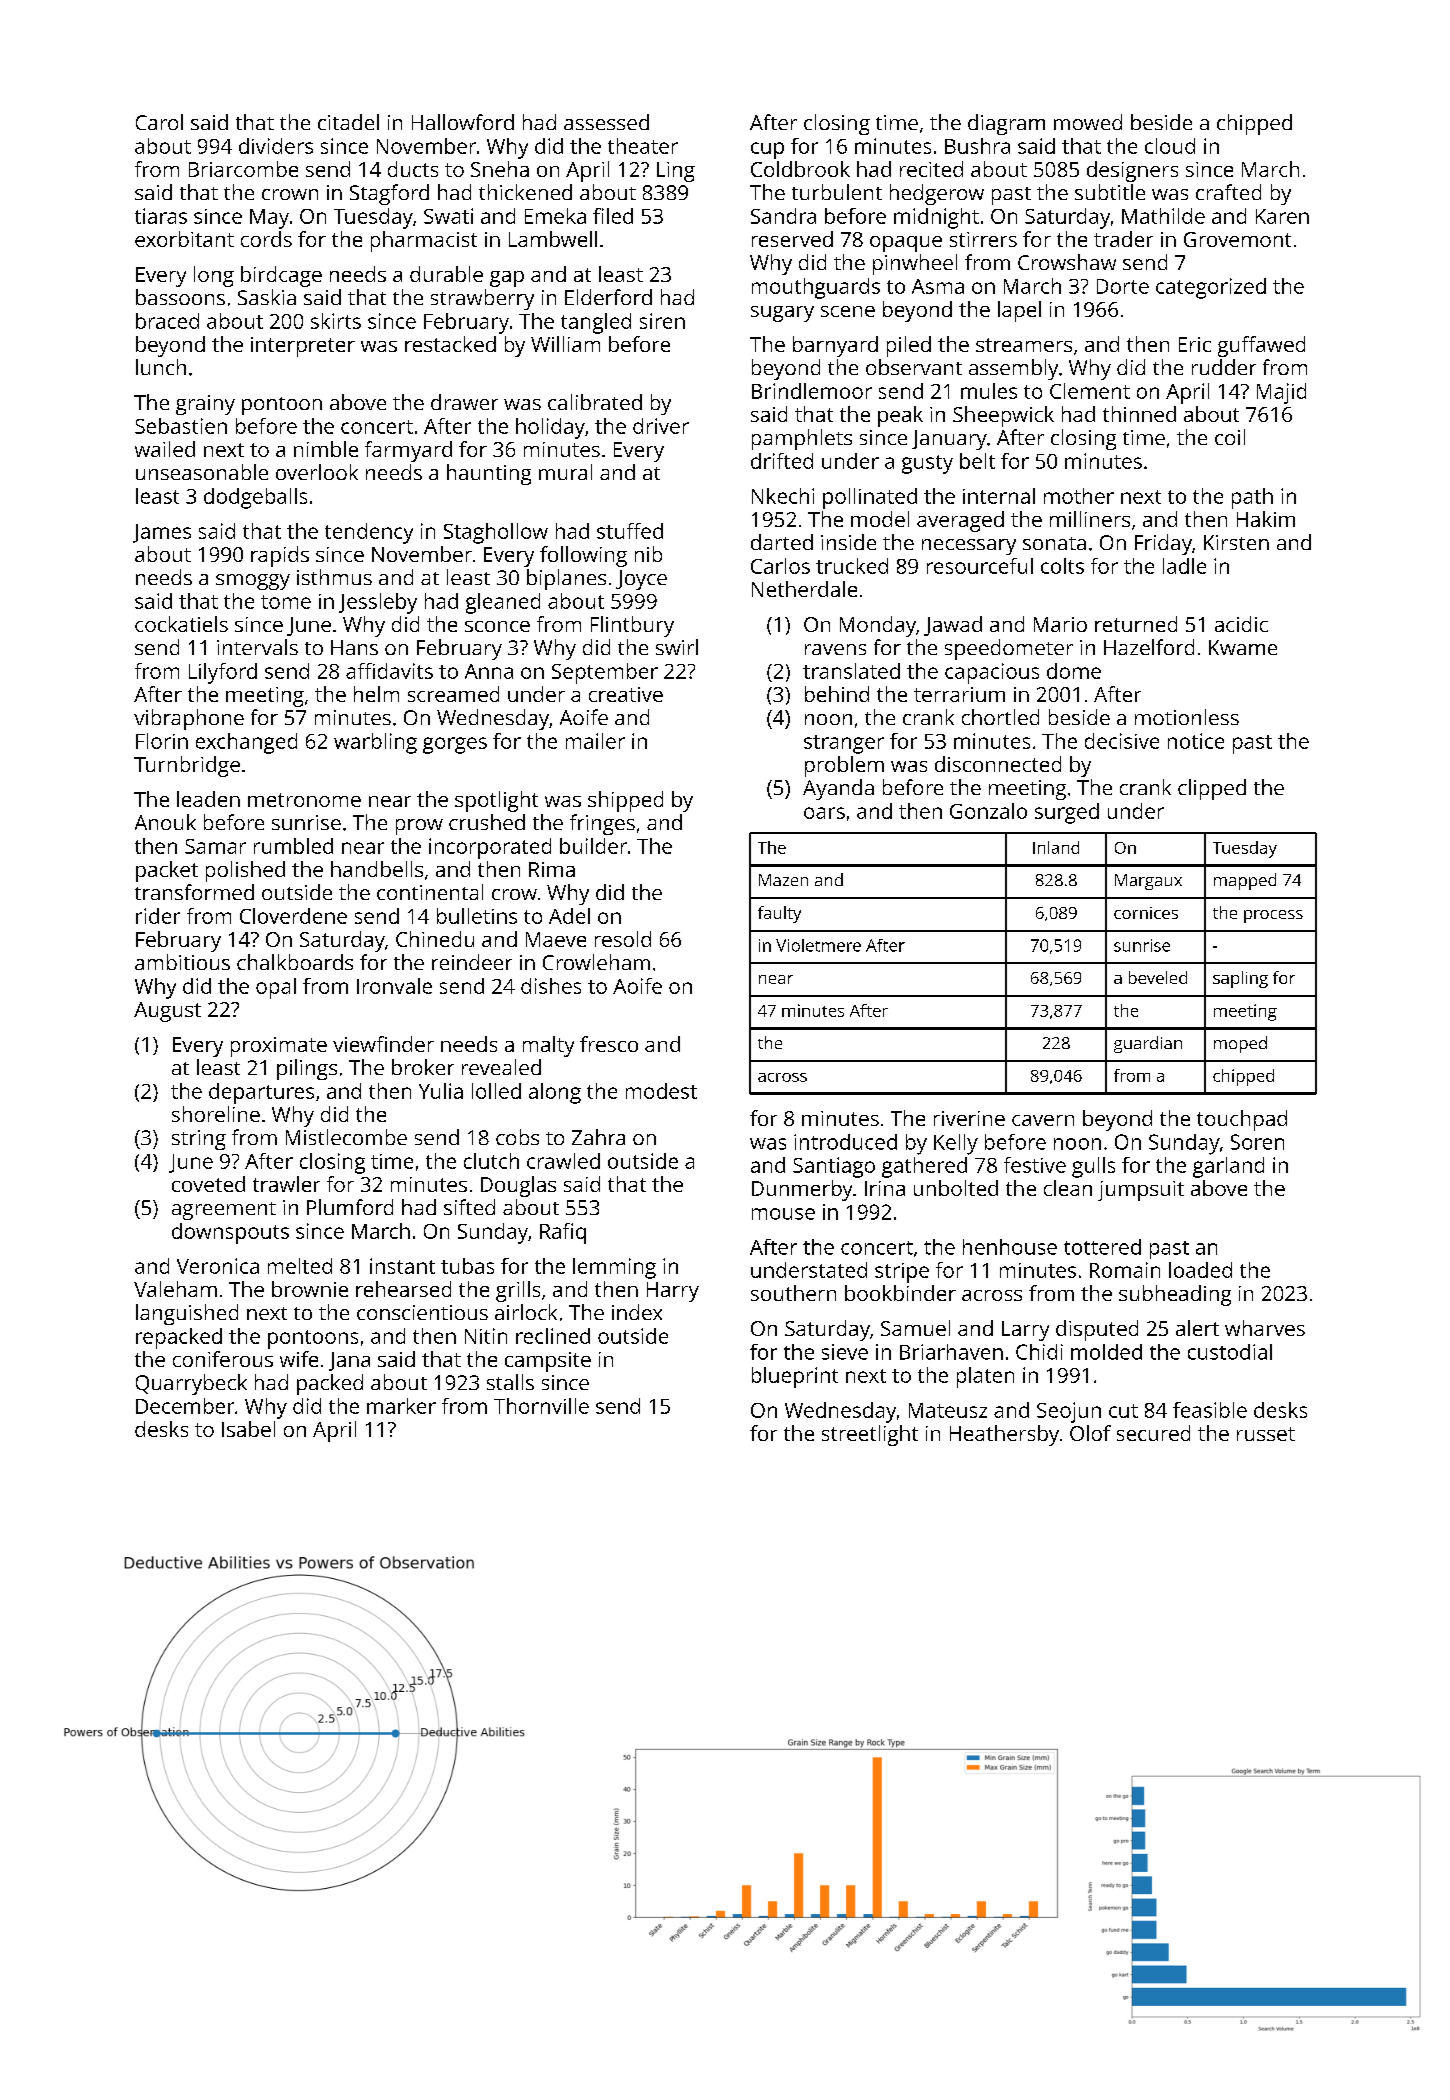 The image size is (1450, 2100). Describe the element at coordinates (555, 216) in the screenshot. I see `Emeka` at that location.
